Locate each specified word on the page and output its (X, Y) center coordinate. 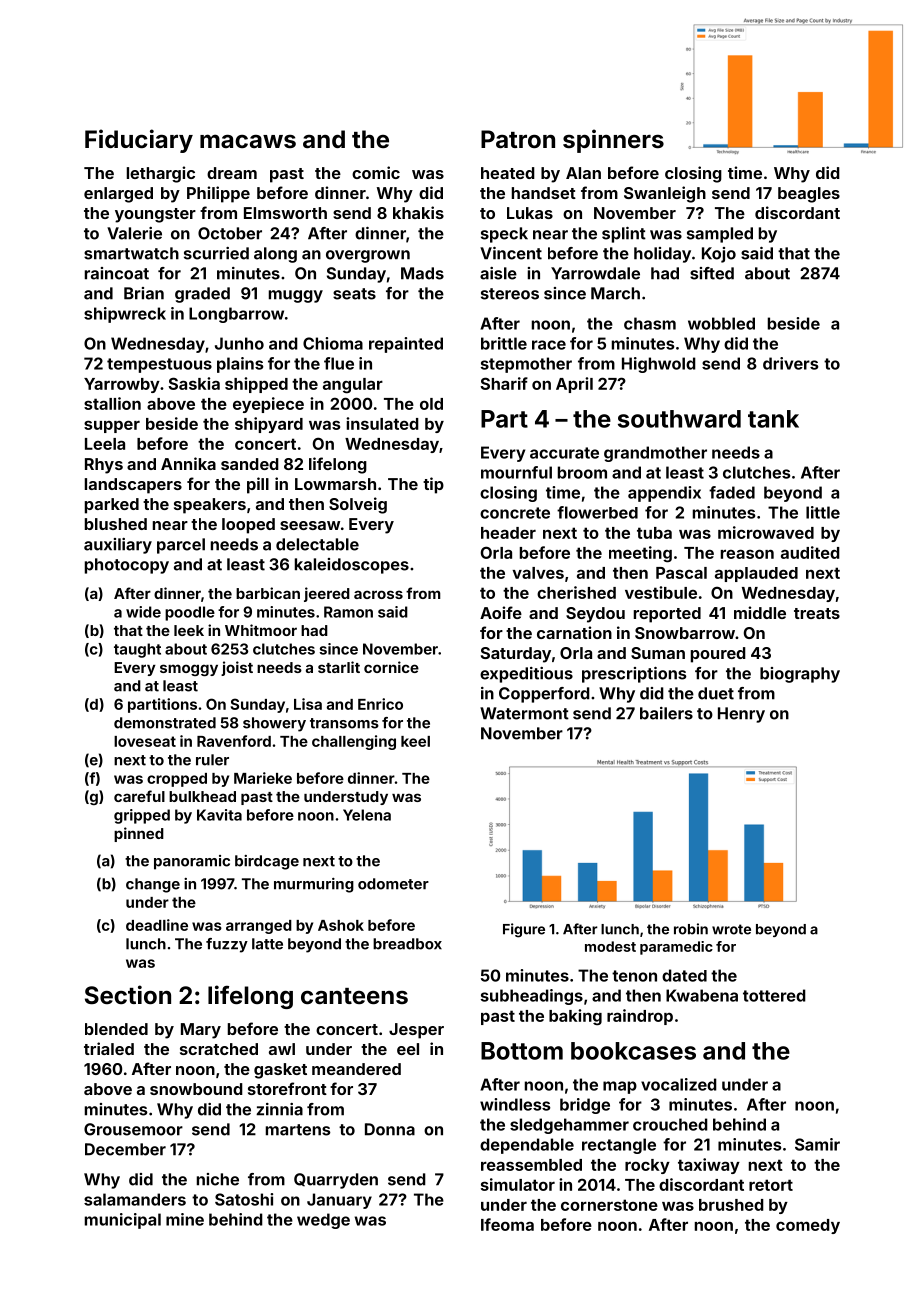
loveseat (145, 741)
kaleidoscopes (352, 566)
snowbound (196, 1089)
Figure (524, 930)
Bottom (522, 1051)
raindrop (640, 1017)
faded (732, 492)
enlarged (118, 195)
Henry (741, 715)
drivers (790, 363)
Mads (422, 273)
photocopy (127, 566)
